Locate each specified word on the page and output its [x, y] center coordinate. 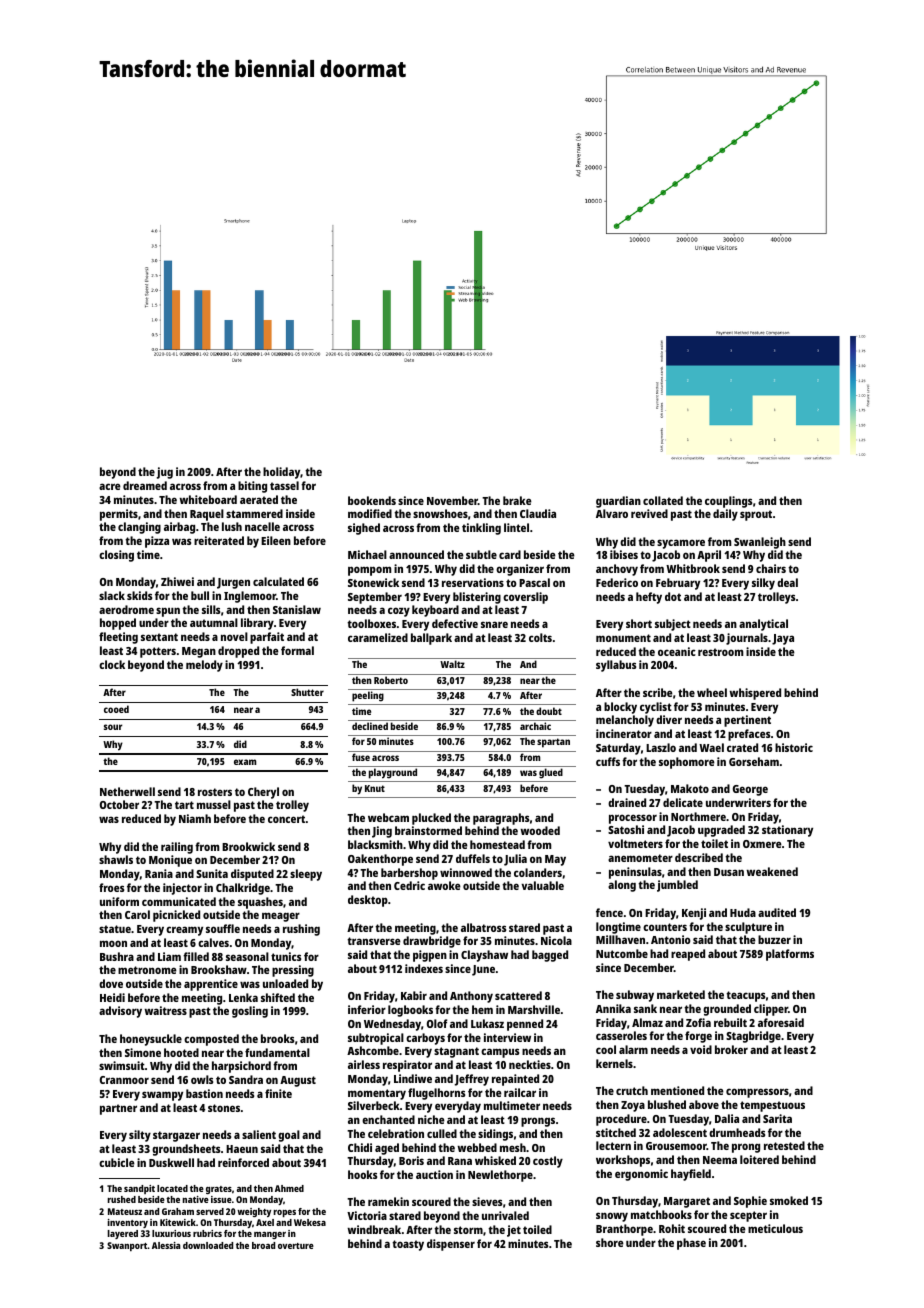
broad [263, 1245]
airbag [179, 528]
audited [777, 912]
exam [245, 762]
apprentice [211, 985]
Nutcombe [622, 953]
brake [517, 500]
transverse [374, 941]
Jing [382, 832]
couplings [728, 502]
